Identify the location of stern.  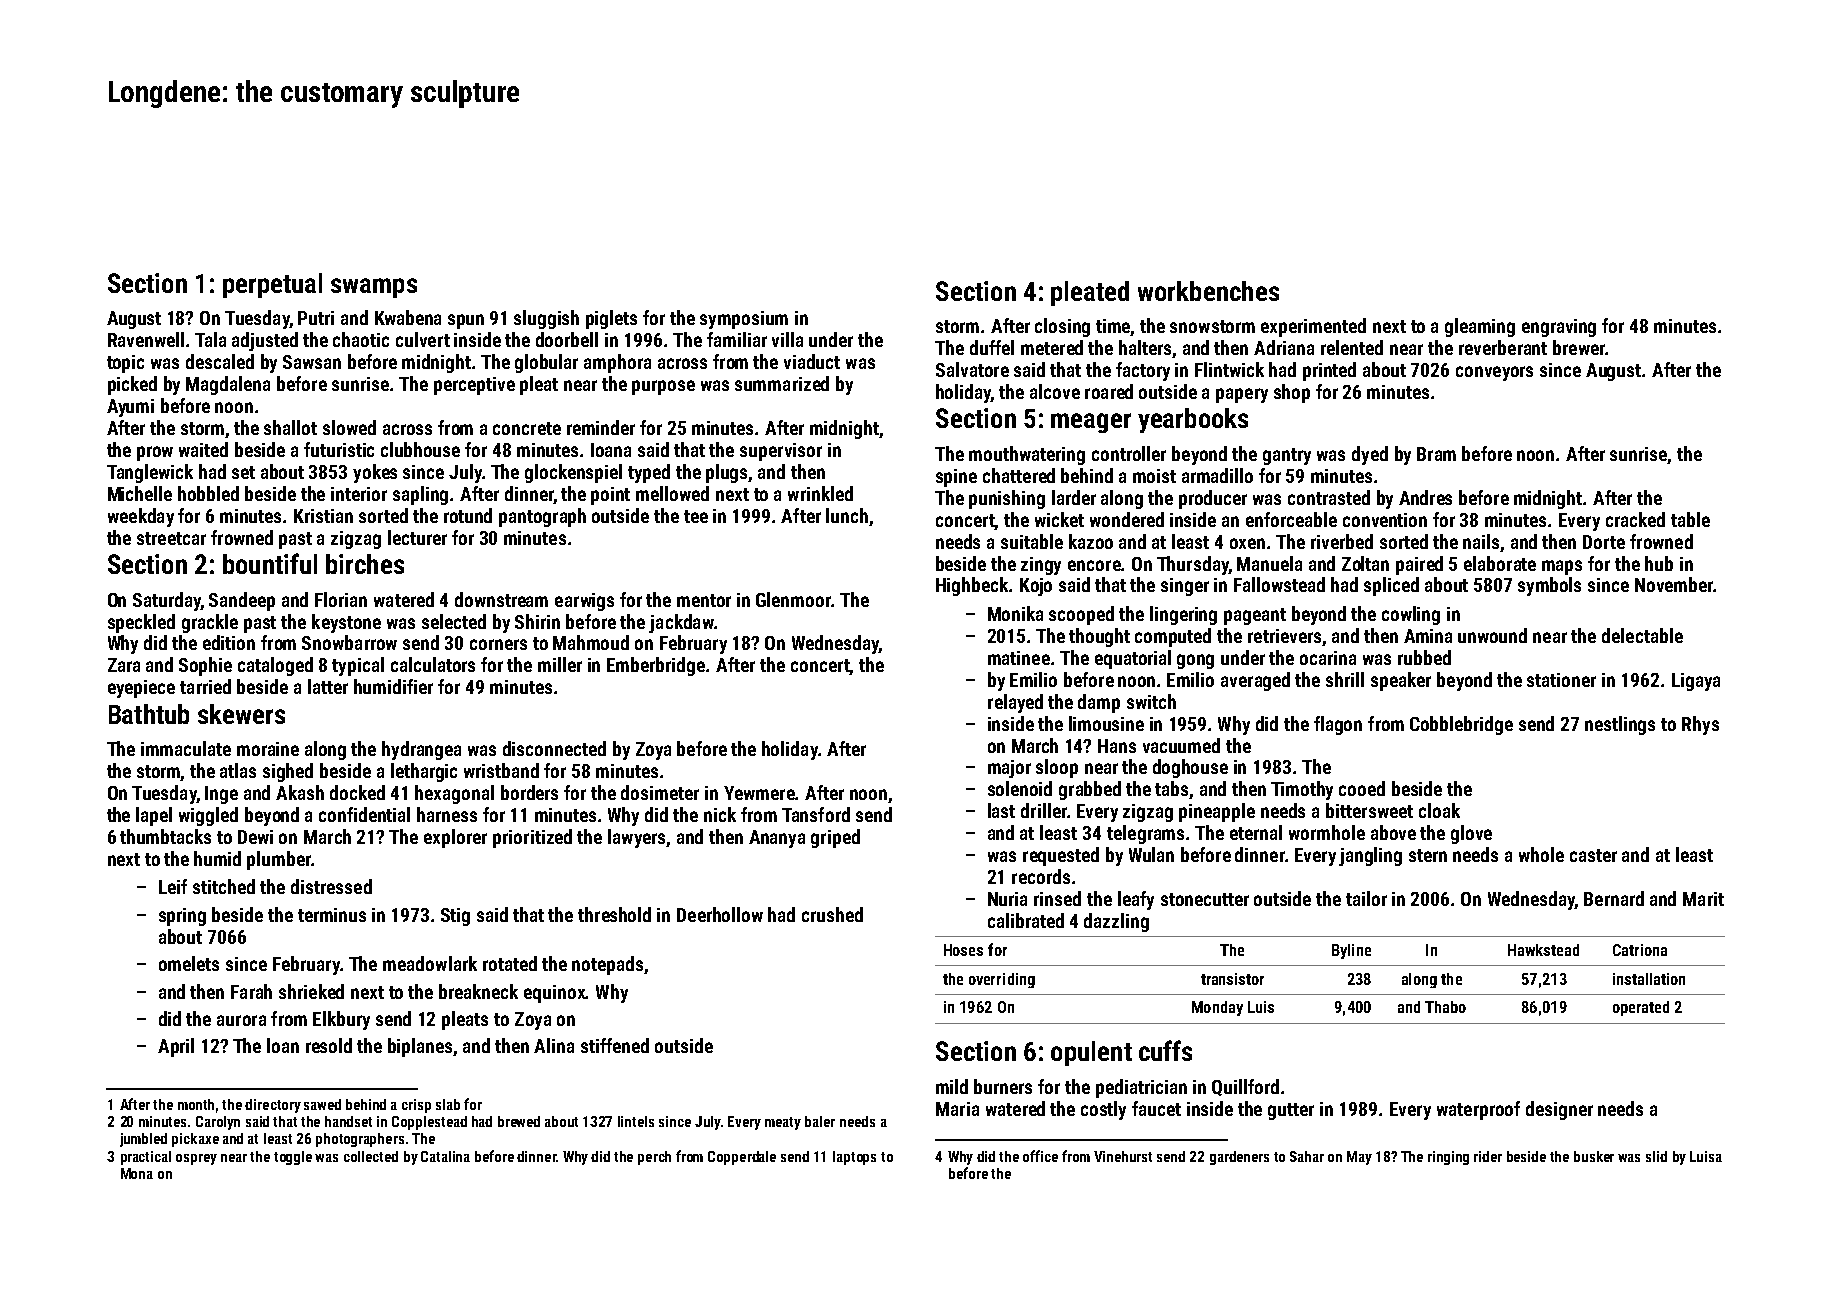
(1428, 855).
